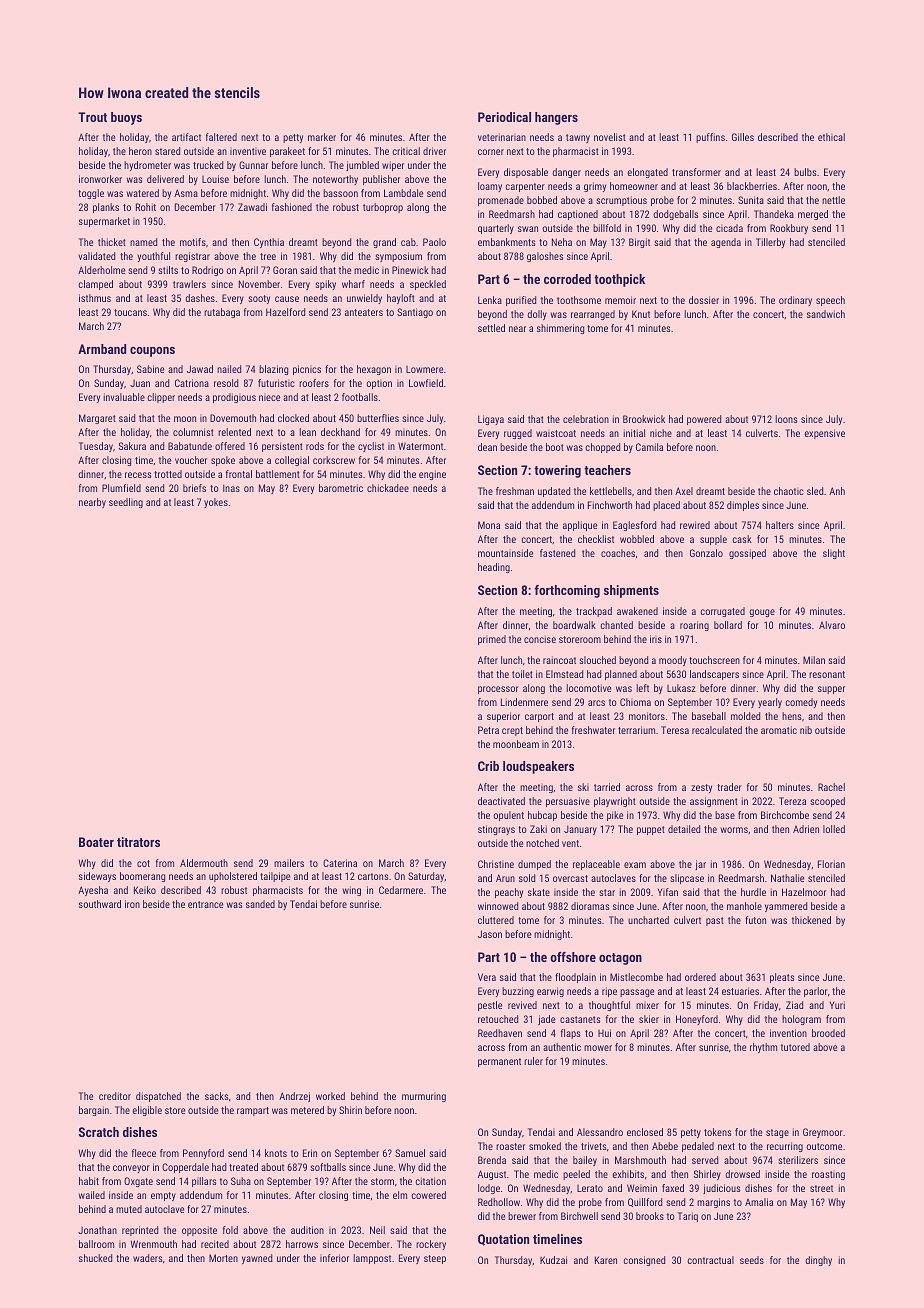  What do you see at coordinates (496, 830) in the screenshot?
I see `stingrays` at bounding box center [496, 830].
